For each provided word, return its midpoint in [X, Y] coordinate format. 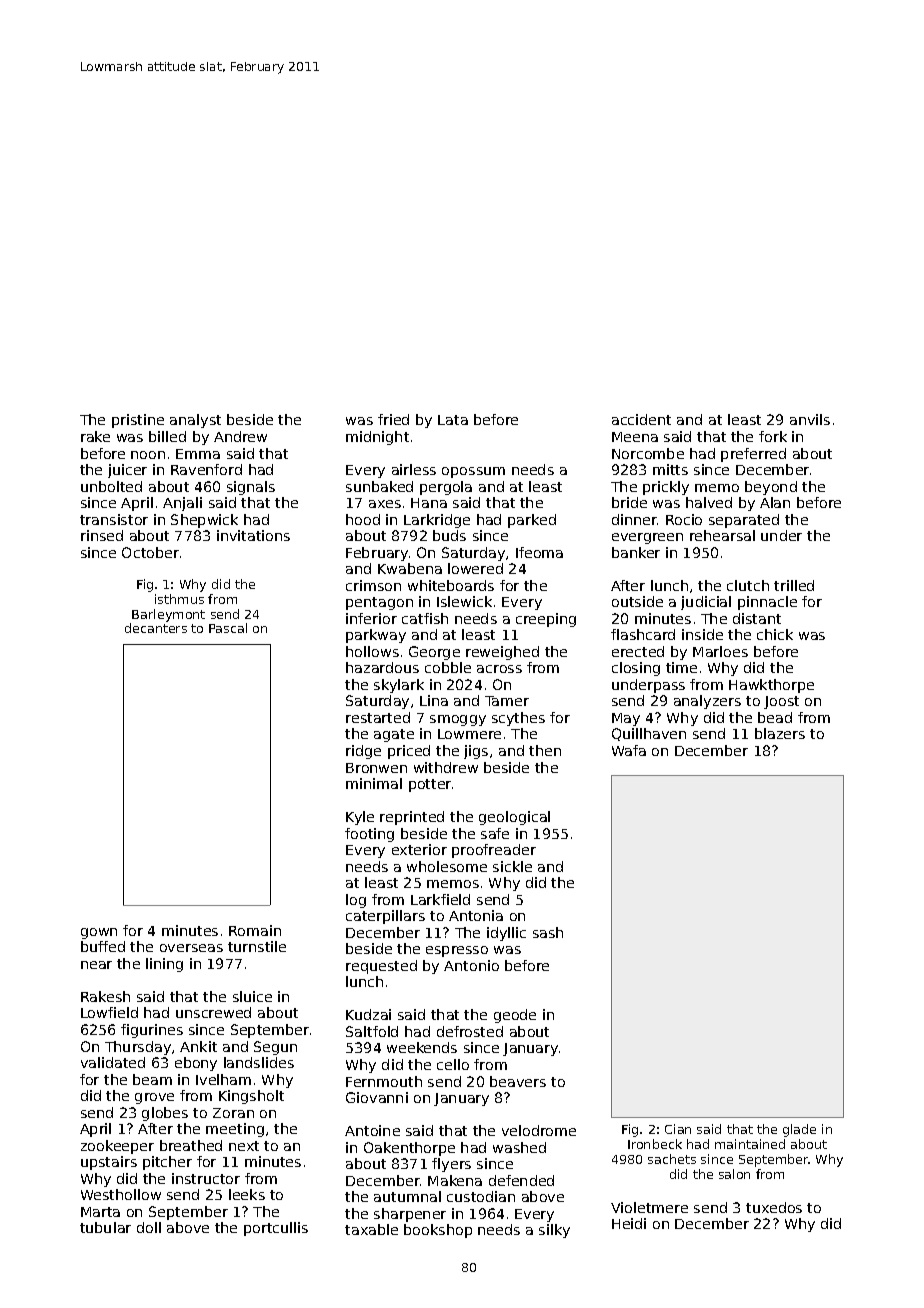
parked [532, 521]
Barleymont [168, 615]
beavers [518, 1081]
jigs [476, 752]
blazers [780, 733]
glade [799, 1130]
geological [514, 818]
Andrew [240, 436]
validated [113, 1062]
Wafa [629, 750]
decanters [156, 628]
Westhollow [121, 1194]
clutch [748, 585]
